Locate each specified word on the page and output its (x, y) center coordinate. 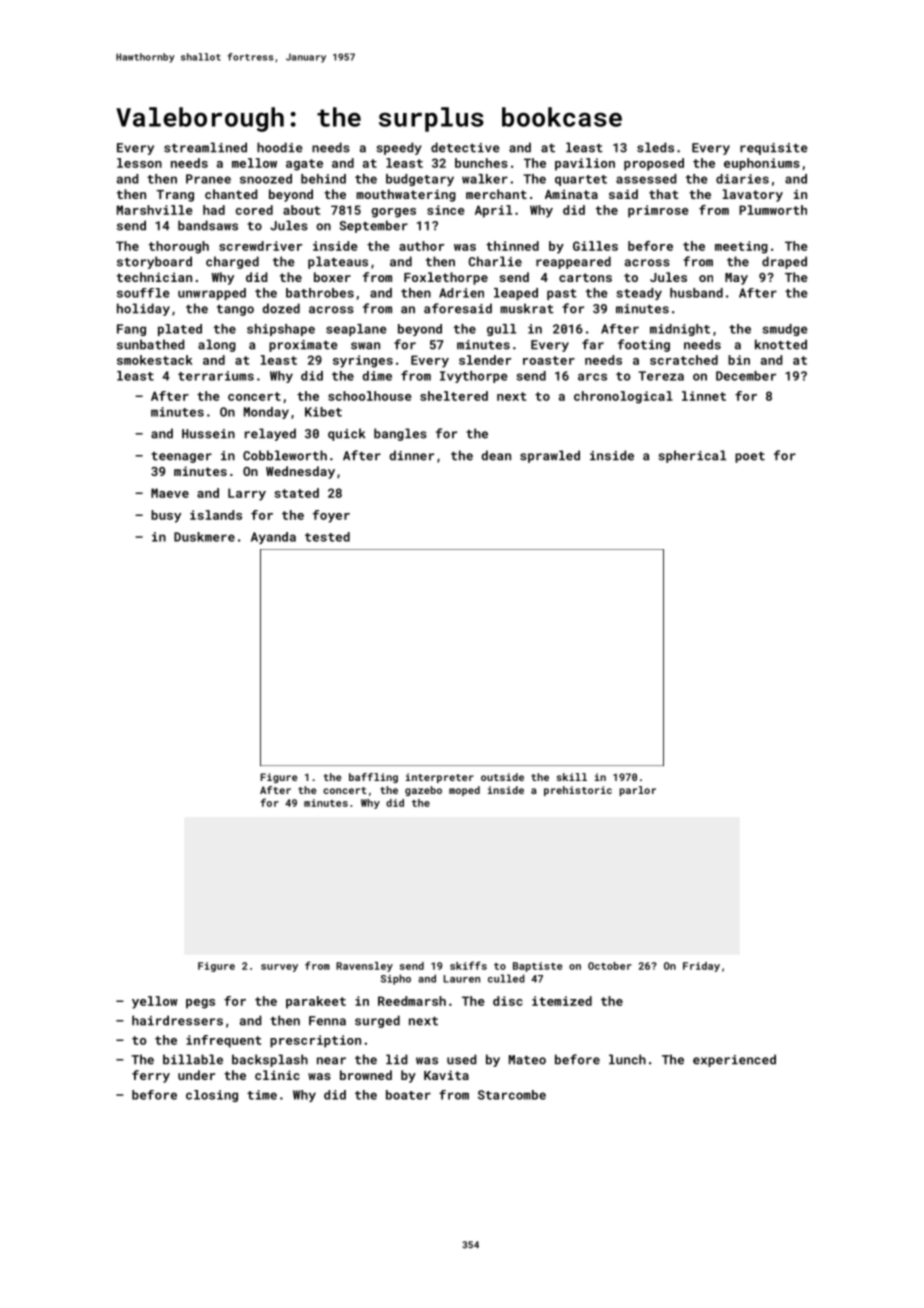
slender (485, 360)
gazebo (423, 791)
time (262, 1095)
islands (216, 515)
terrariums (216, 376)
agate (304, 165)
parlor (638, 791)
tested (327, 537)
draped (784, 262)
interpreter (440, 778)
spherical (692, 456)
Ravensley (364, 967)
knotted (781, 344)
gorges (393, 213)
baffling (373, 778)
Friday (701, 967)
